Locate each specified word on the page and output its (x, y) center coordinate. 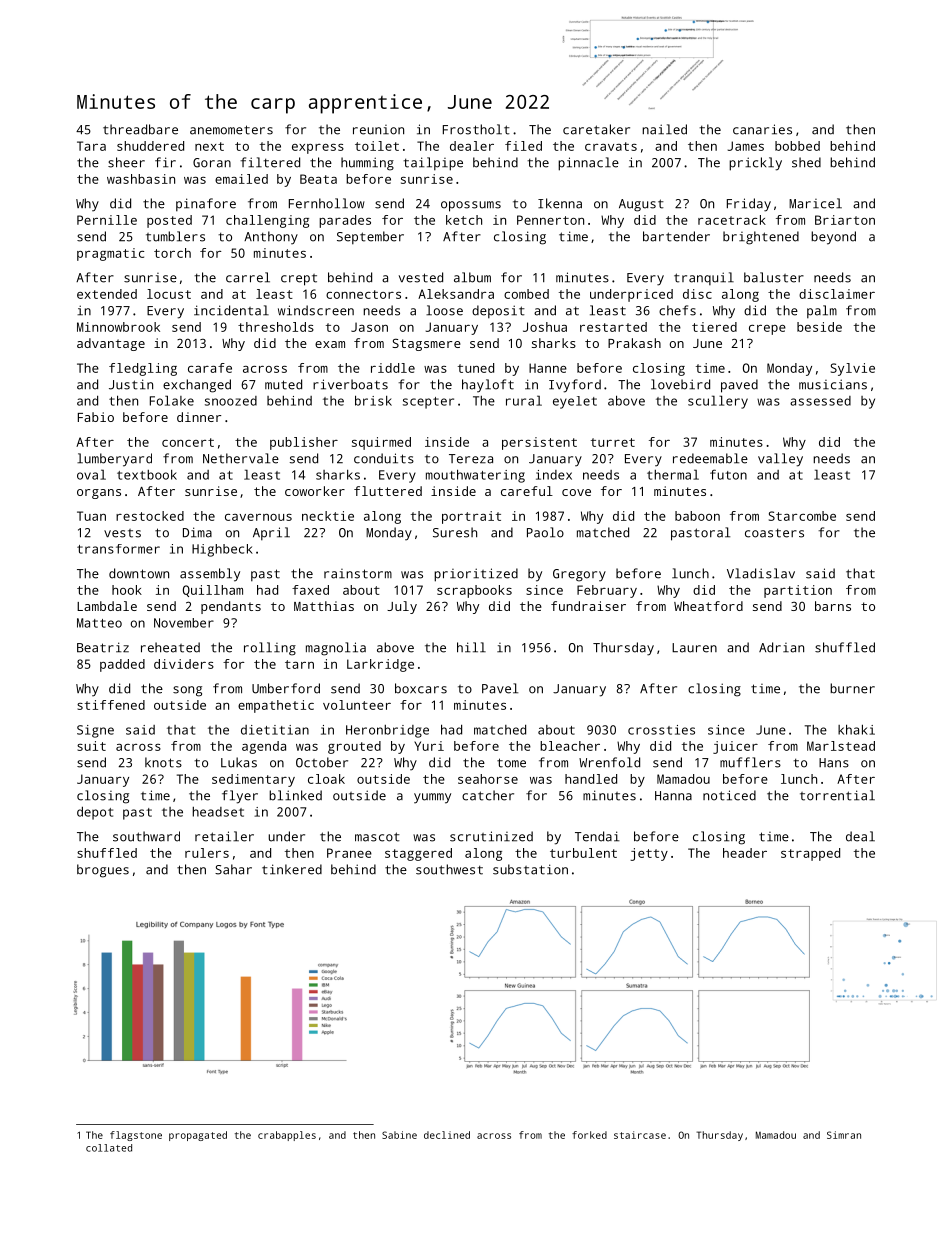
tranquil (704, 278)
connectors (363, 294)
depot (95, 813)
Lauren (694, 648)
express (318, 149)
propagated (198, 1136)
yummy (432, 798)
